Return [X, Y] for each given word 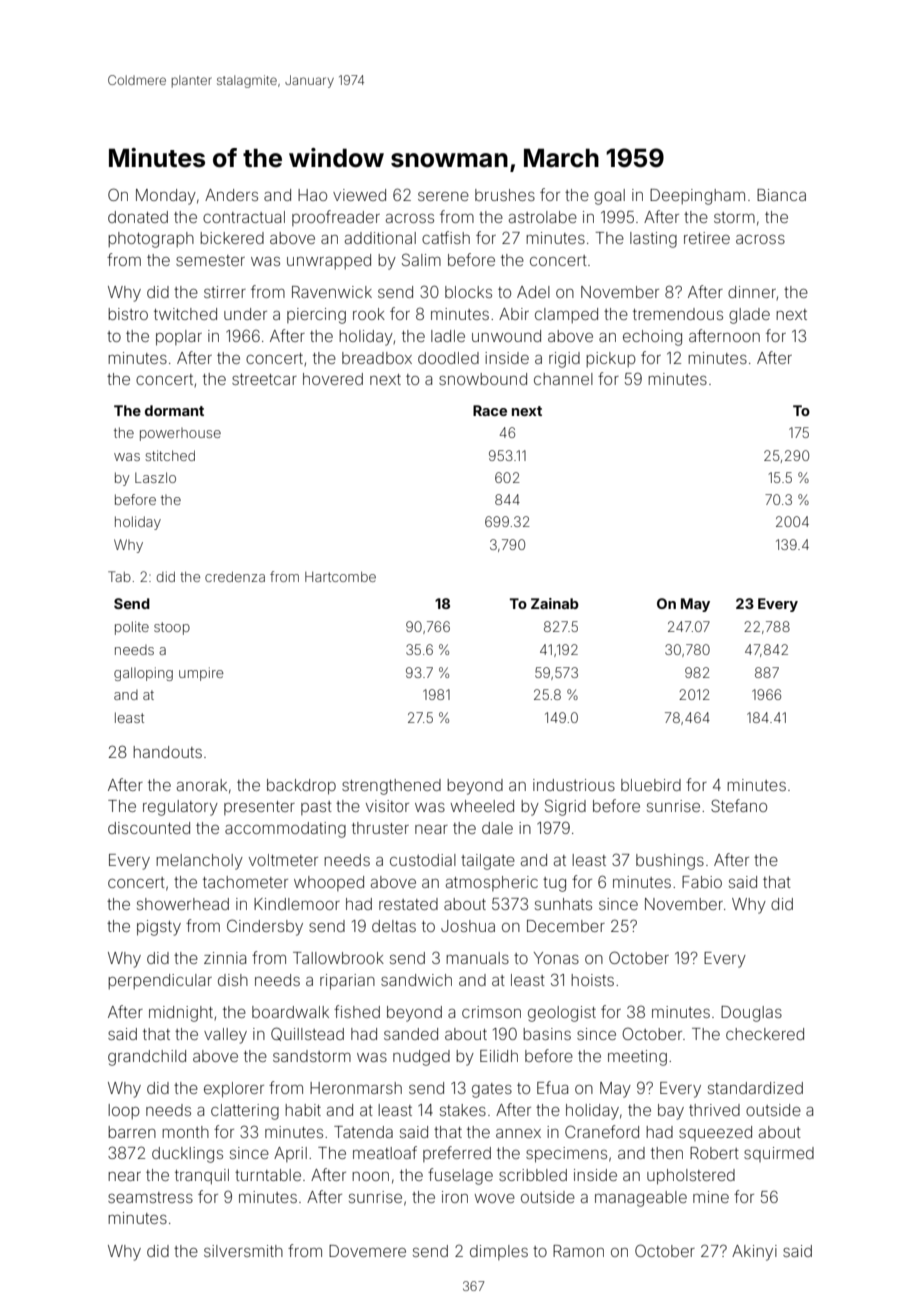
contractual [244, 217]
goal [609, 197]
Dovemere [367, 1251]
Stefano [739, 805]
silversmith [243, 1251]
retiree [707, 238]
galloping [143, 674]
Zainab [555, 603]
